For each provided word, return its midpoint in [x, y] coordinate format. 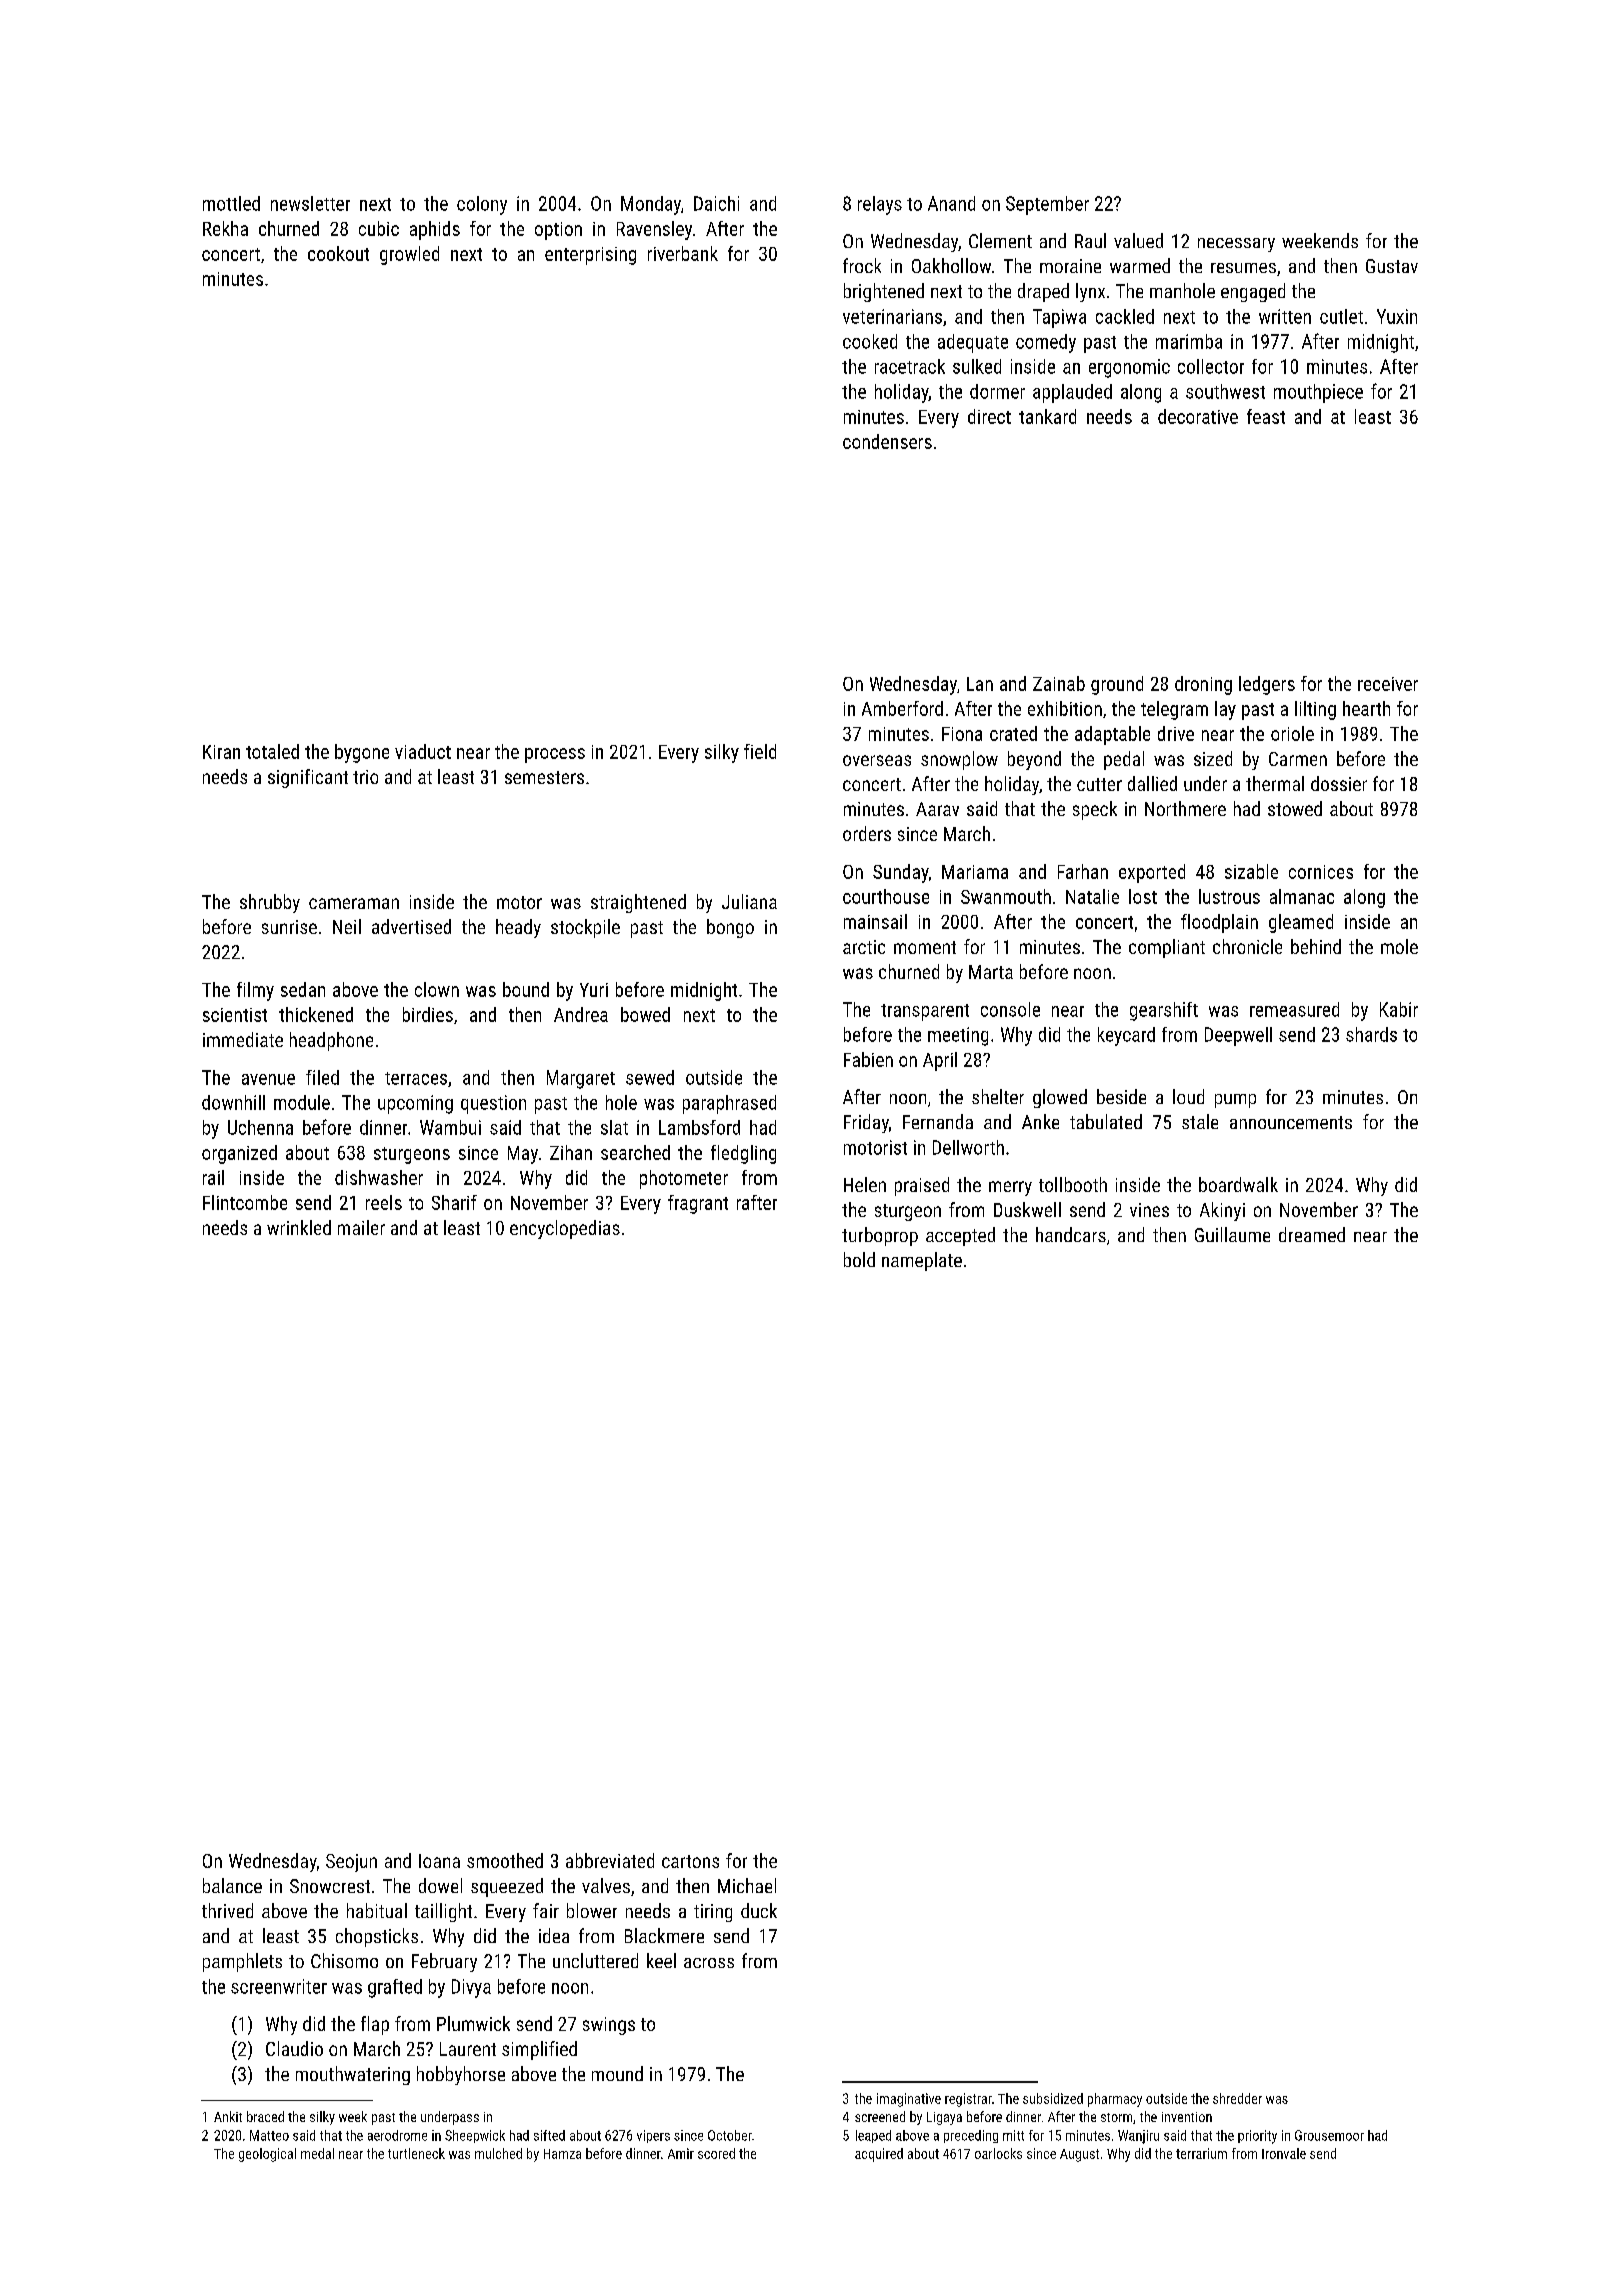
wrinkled [299, 1227]
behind [1316, 946]
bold [859, 1259]
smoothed [505, 1860]
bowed [645, 1014]
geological [267, 2155]
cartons [690, 1861]
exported [1152, 873]
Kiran [221, 752]
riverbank [683, 253]
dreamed [1312, 1234]
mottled [231, 203]
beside [1121, 1096]
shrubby [270, 903]
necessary [1236, 245]
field [760, 751]
